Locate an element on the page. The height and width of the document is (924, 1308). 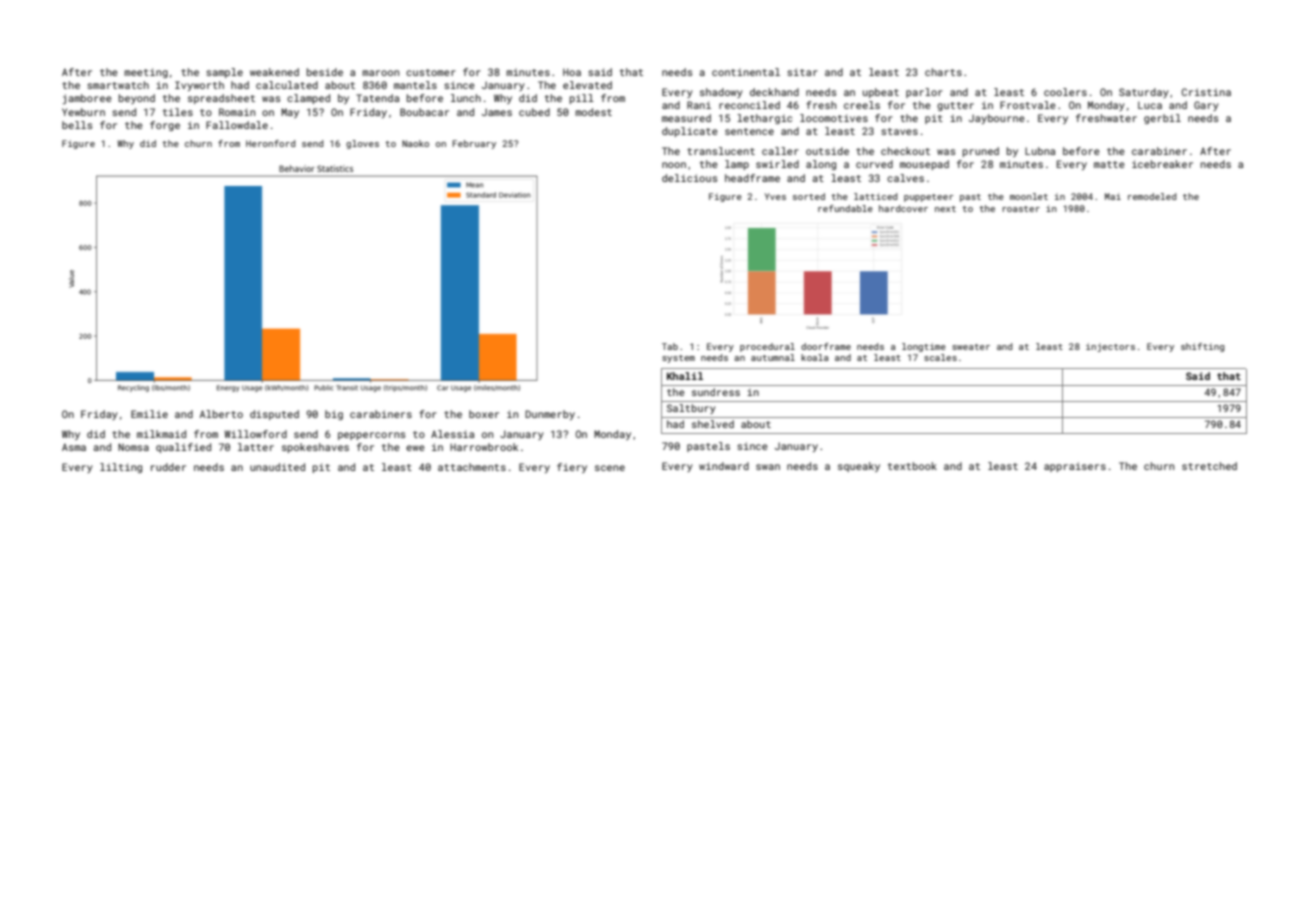
latter is located at coordinates (256, 447).
